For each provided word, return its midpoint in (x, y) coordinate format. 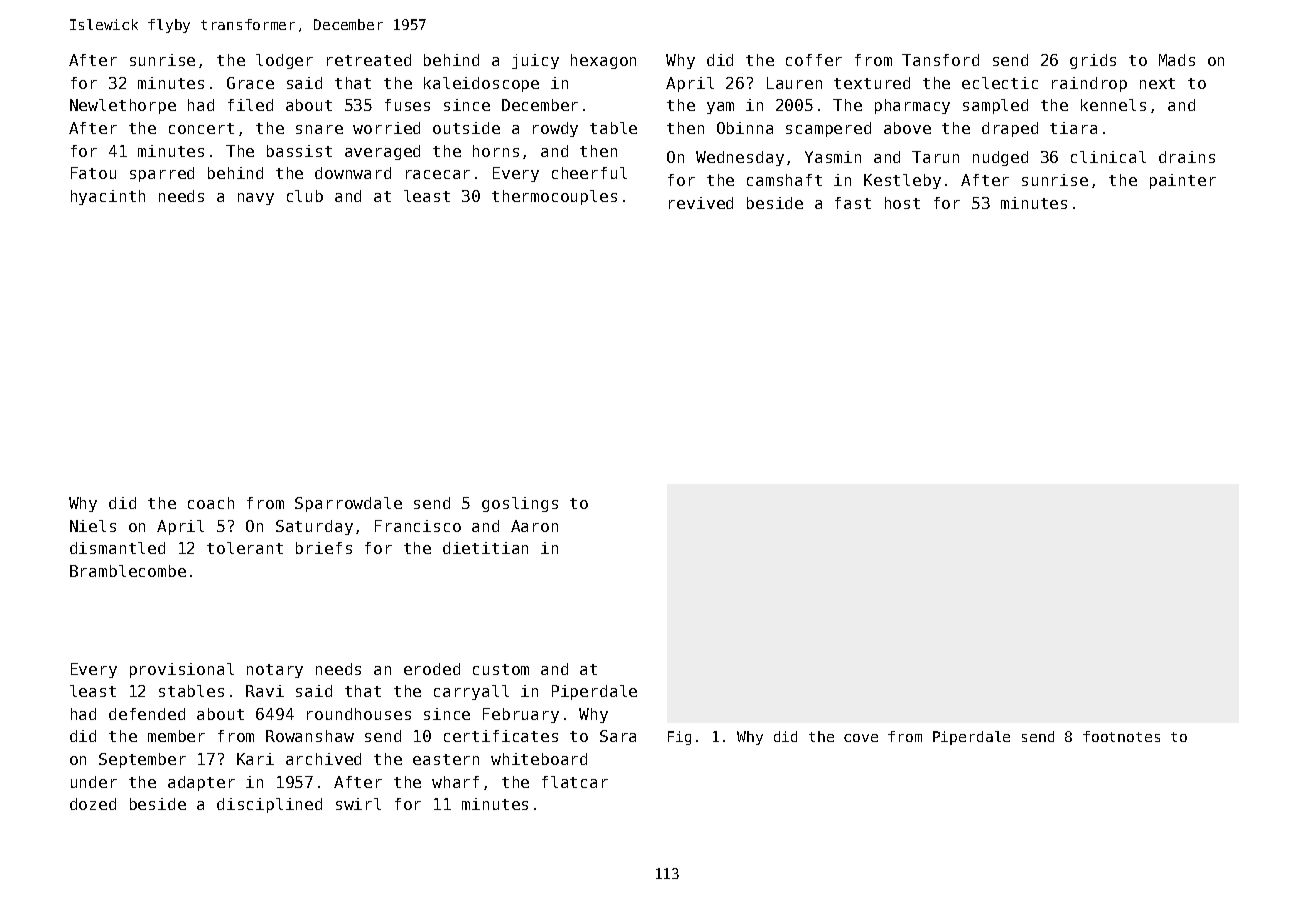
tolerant (245, 548)
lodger (284, 61)
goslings (520, 504)
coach (211, 503)
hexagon (603, 61)
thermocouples (554, 197)
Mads (1177, 60)
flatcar (575, 782)
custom (501, 669)
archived (323, 759)
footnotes (1121, 736)
